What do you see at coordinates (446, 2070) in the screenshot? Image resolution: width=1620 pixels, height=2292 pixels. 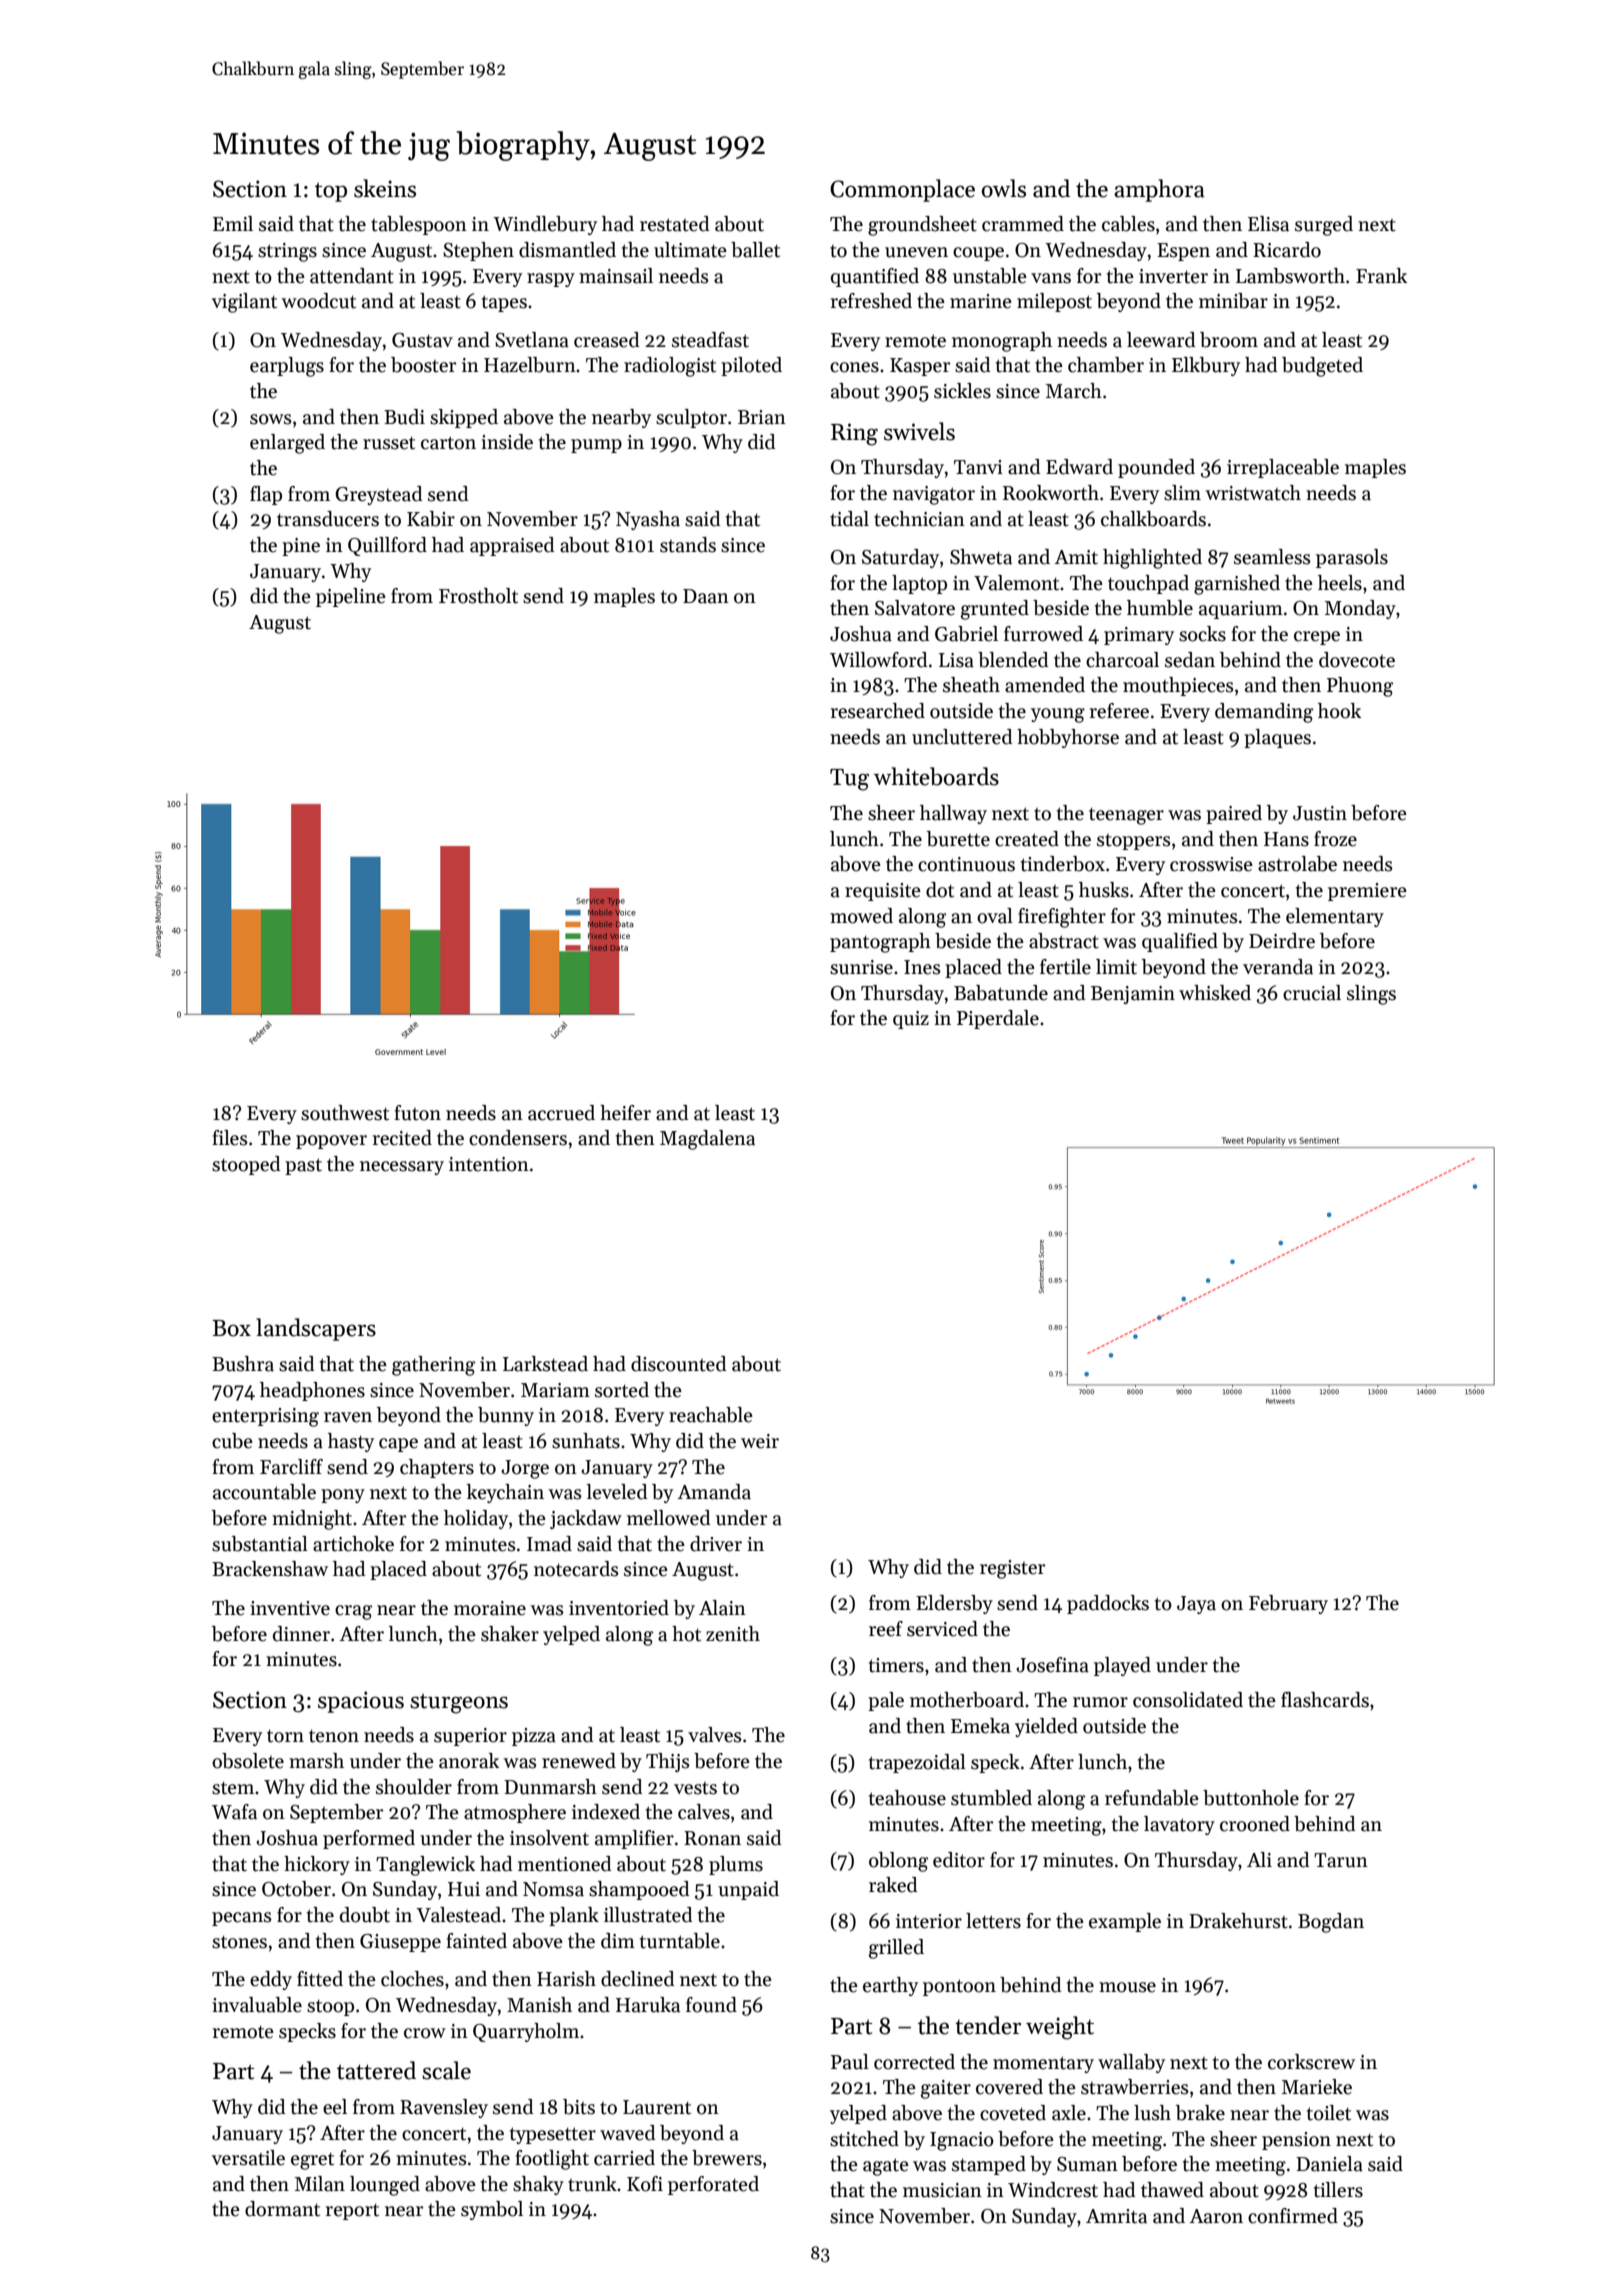 I see `scale` at bounding box center [446, 2070].
